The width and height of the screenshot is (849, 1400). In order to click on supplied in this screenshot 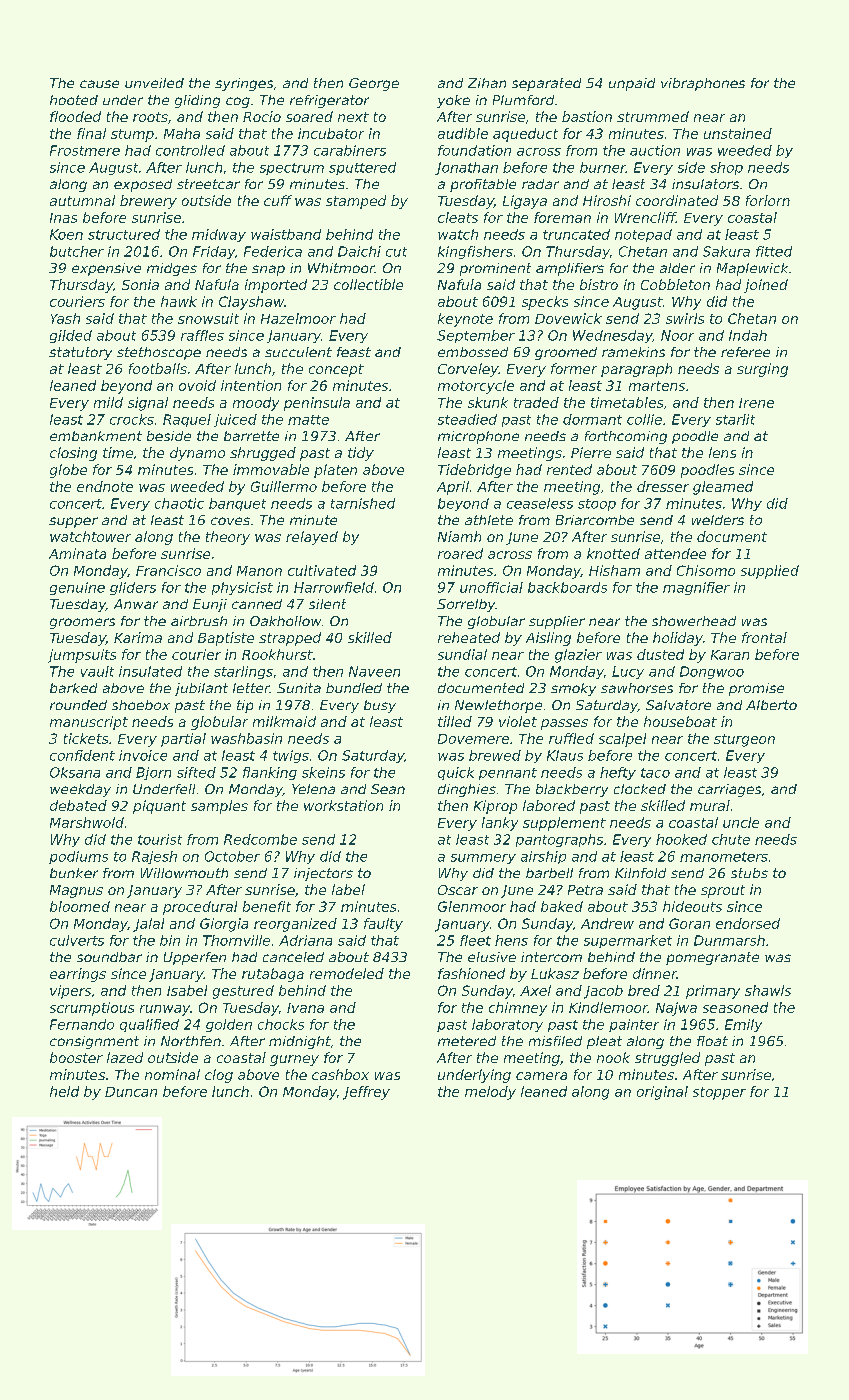, I will do `click(770, 572)`.
